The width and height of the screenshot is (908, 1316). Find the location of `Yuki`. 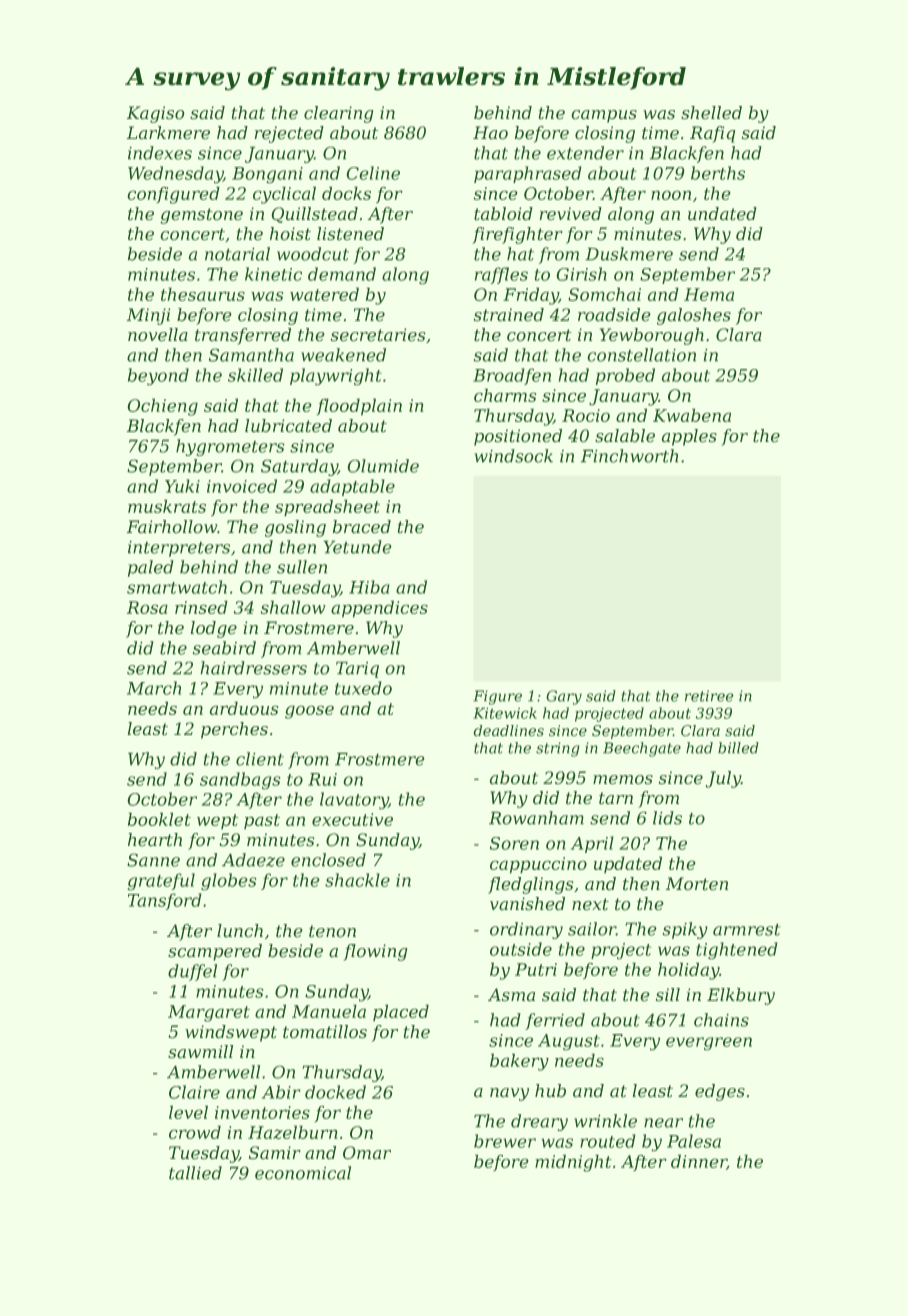

Yuki is located at coordinates (182, 486).
